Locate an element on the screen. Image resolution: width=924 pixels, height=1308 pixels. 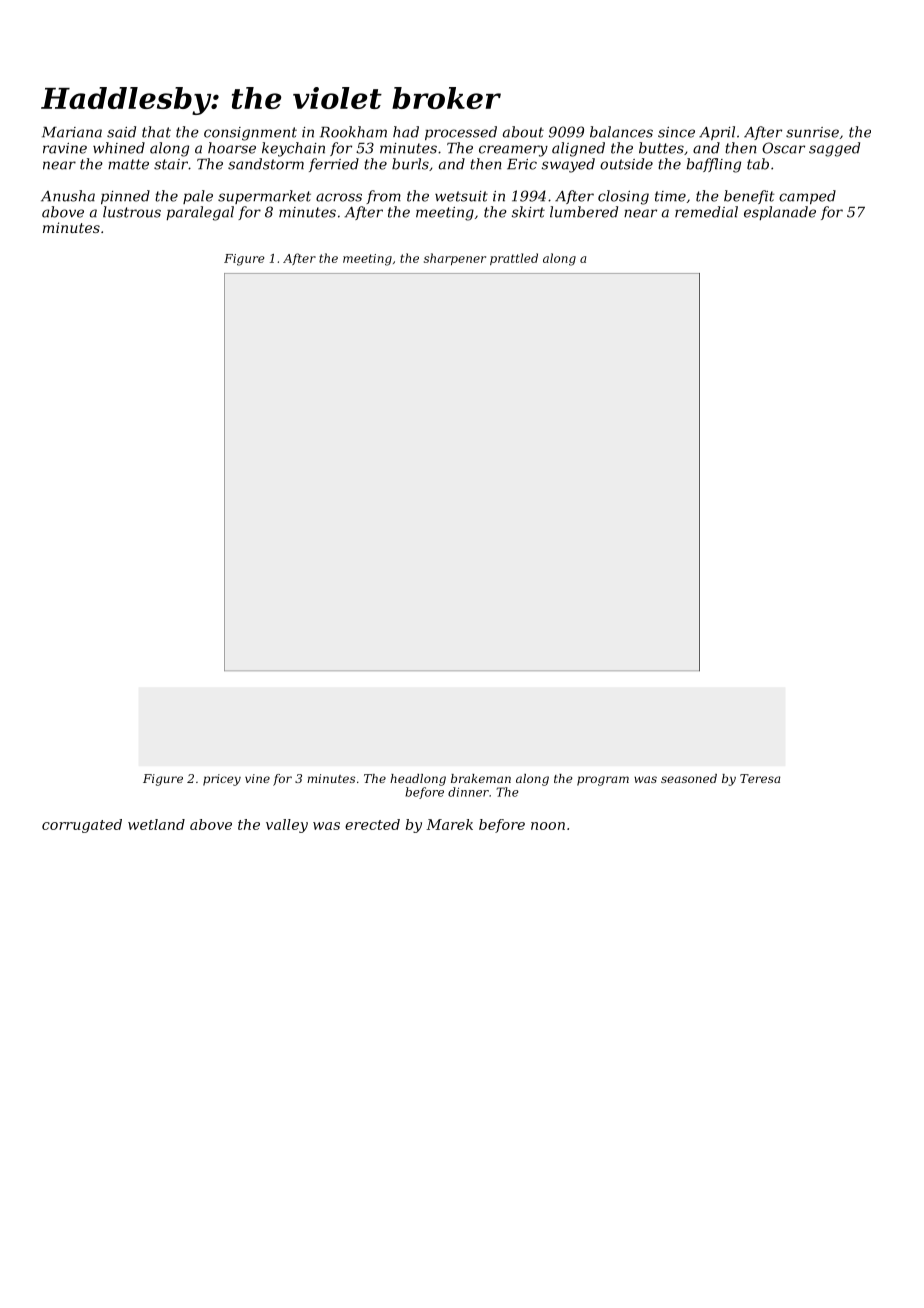
sunrise is located at coordinates (812, 132).
